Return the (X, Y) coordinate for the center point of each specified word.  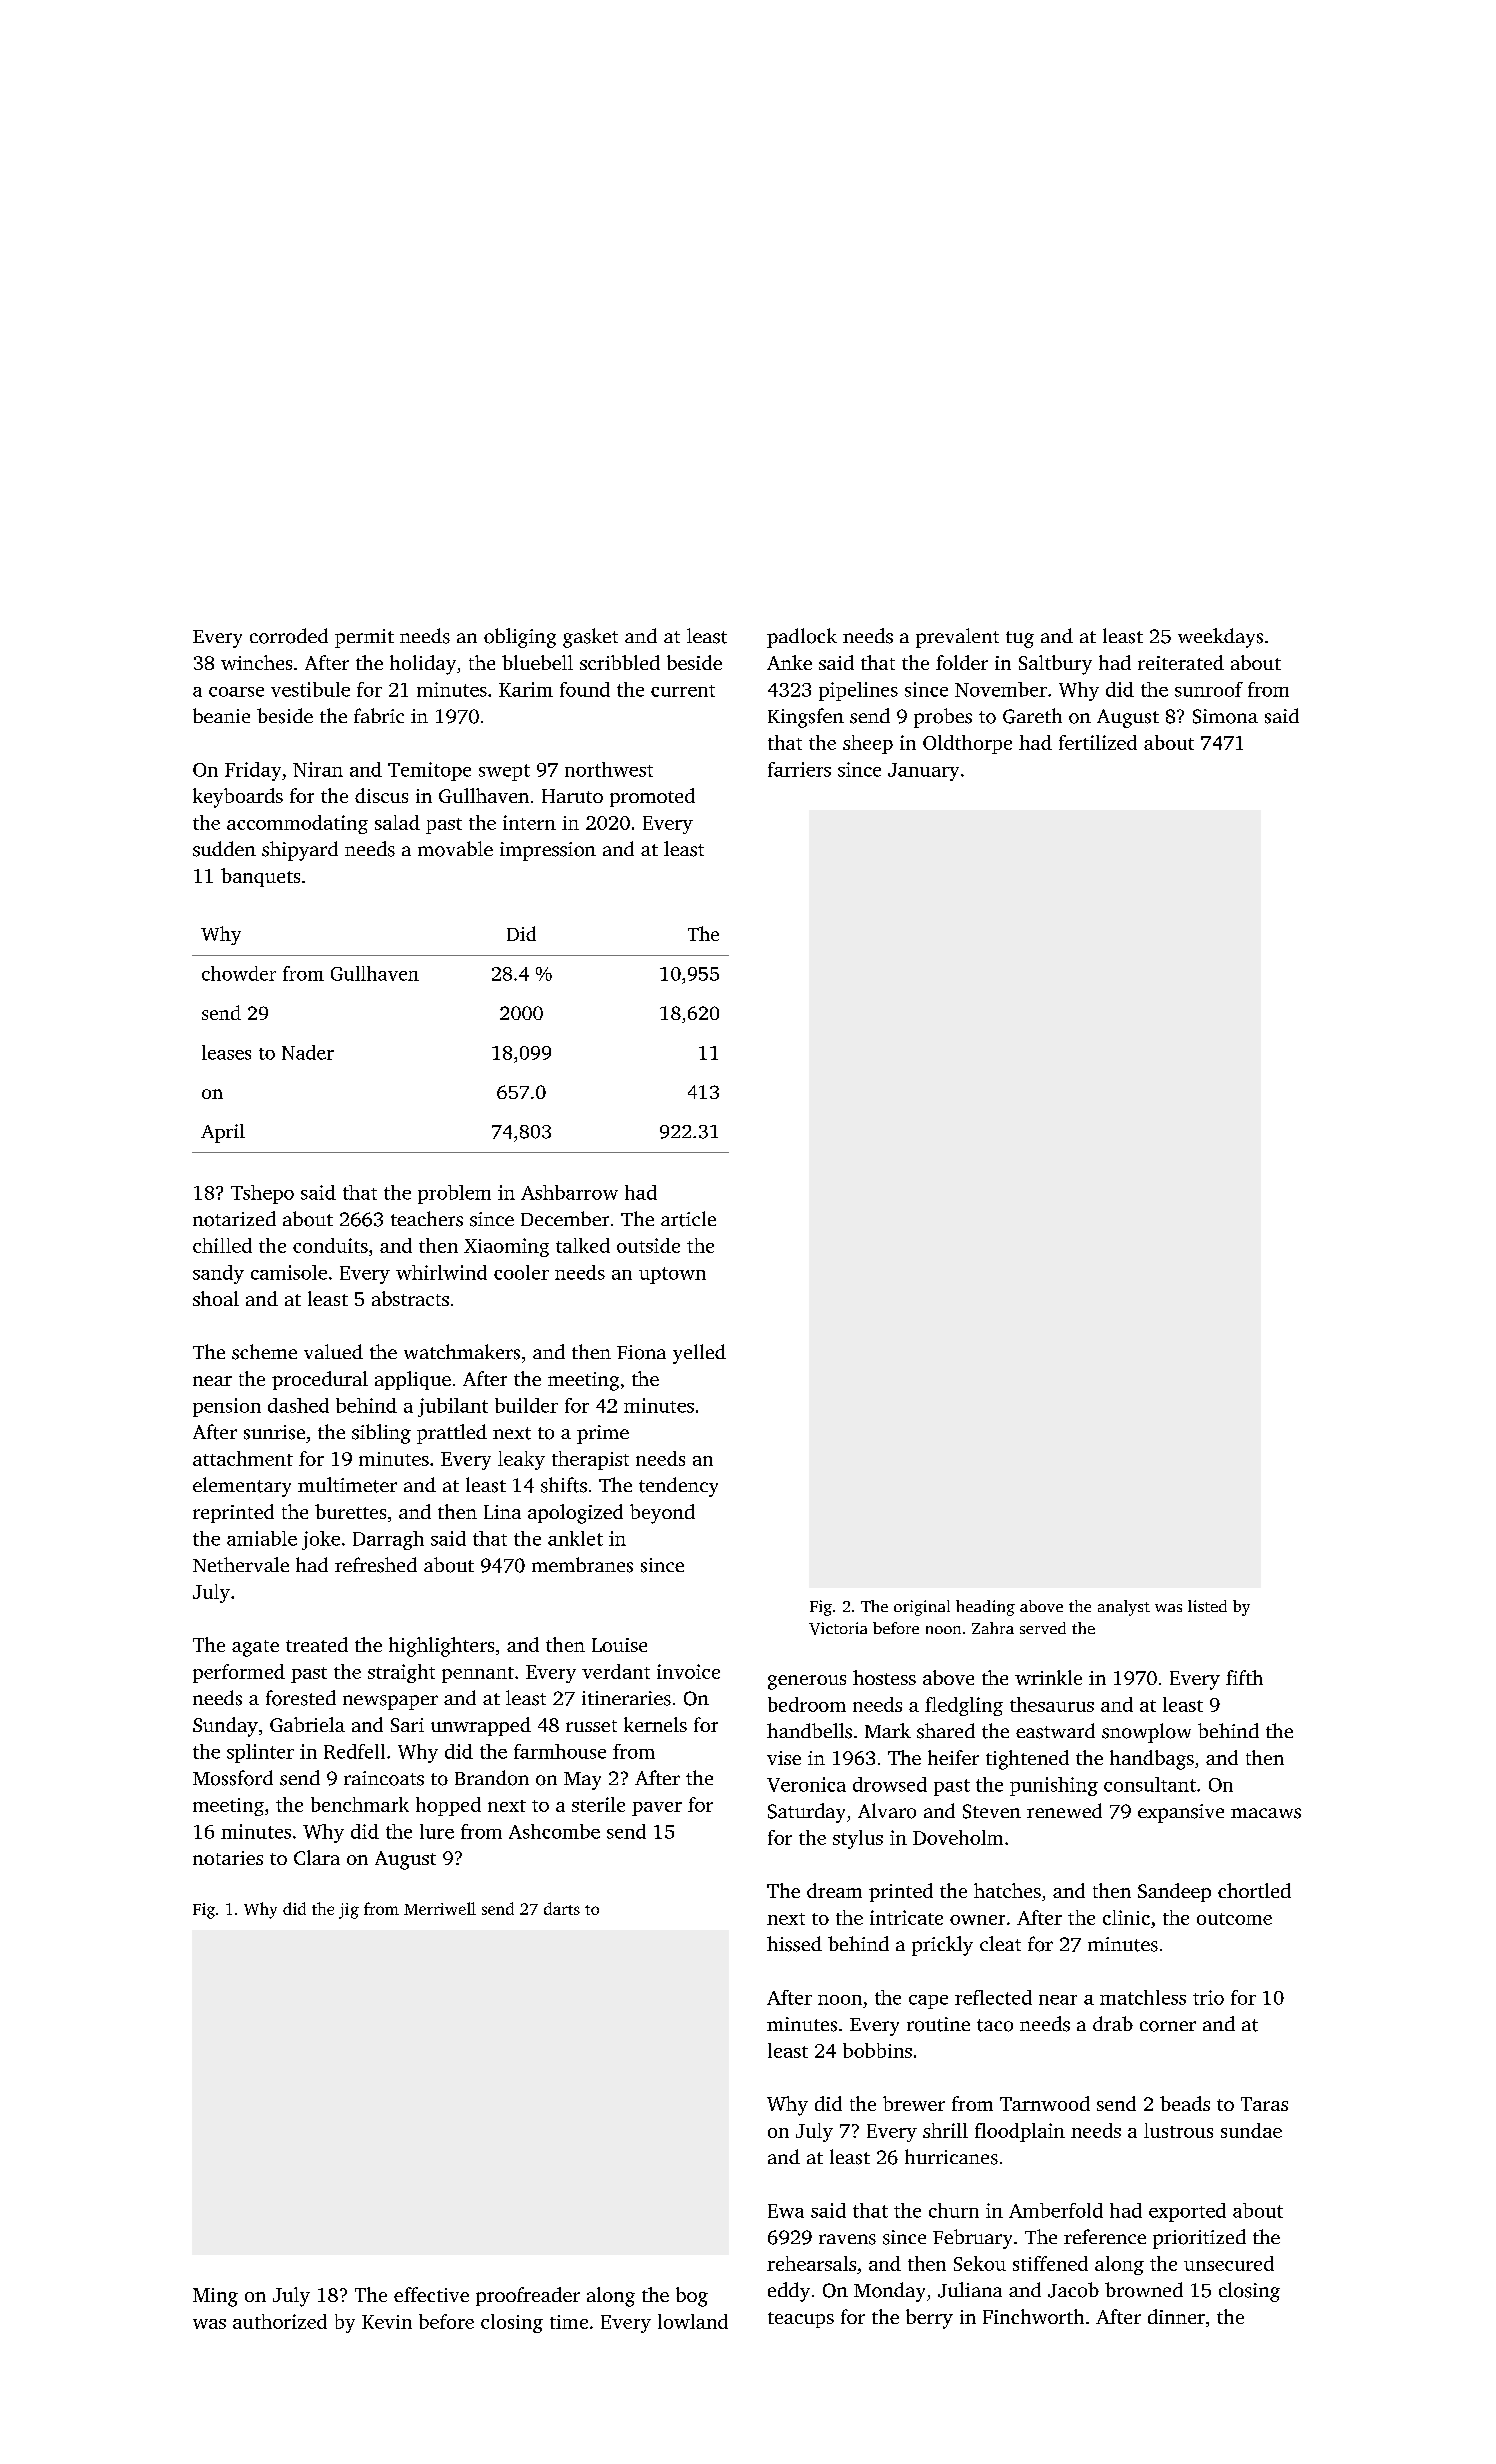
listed (1207, 1606)
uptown (672, 1275)
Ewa (786, 2211)
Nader (308, 1052)
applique (413, 1380)
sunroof (1209, 689)
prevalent (957, 638)
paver (657, 1809)
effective (431, 2294)
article (688, 1219)
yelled (699, 1354)
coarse (236, 692)
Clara (317, 1857)
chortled (1254, 1890)
